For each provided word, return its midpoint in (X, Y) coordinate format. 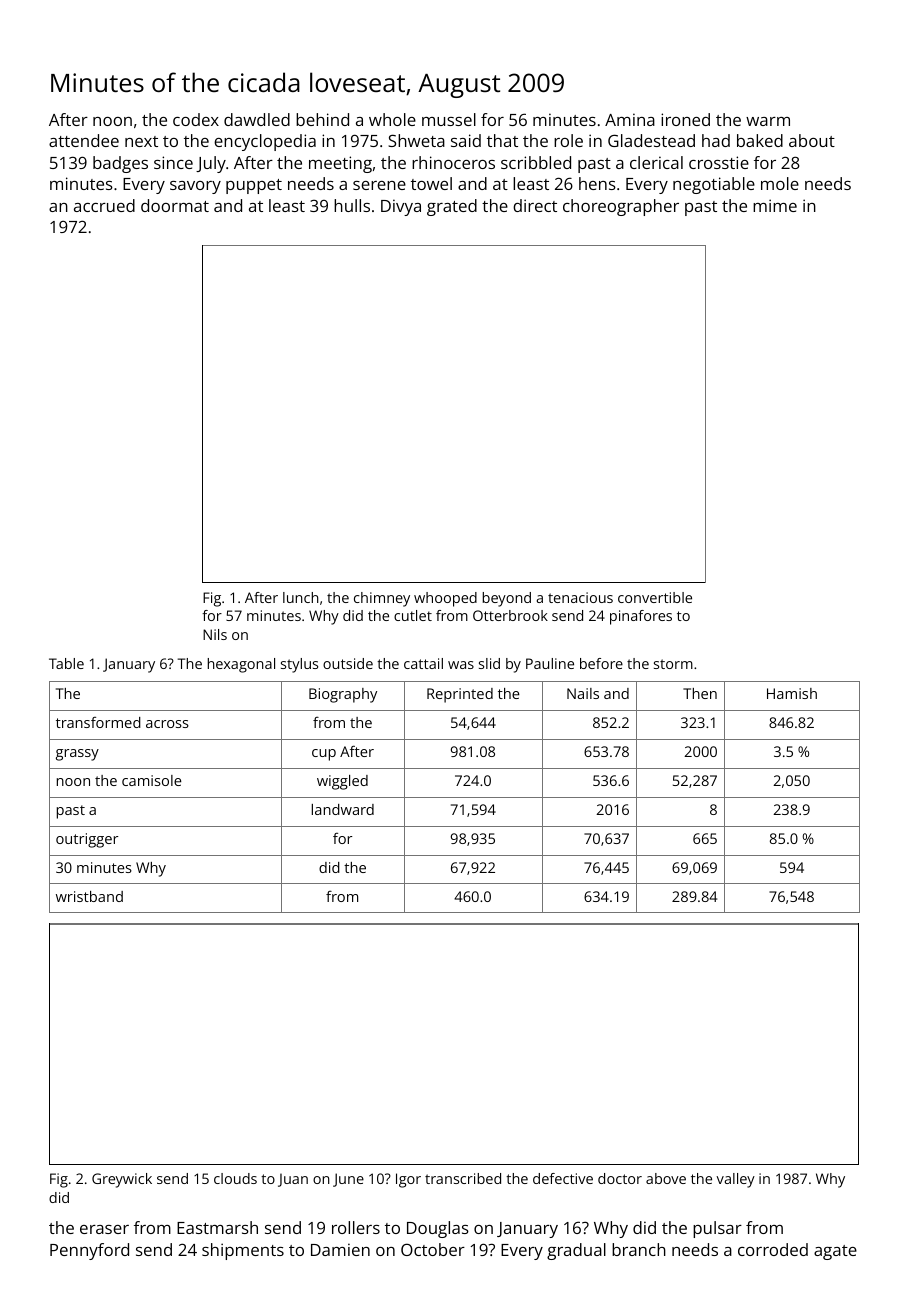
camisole (152, 780)
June (348, 1180)
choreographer (621, 207)
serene (379, 185)
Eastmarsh (217, 1227)
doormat (175, 205)
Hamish (792, 693)
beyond (506, 599)
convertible (655, 597)
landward (343, 809)
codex (196, 119)
